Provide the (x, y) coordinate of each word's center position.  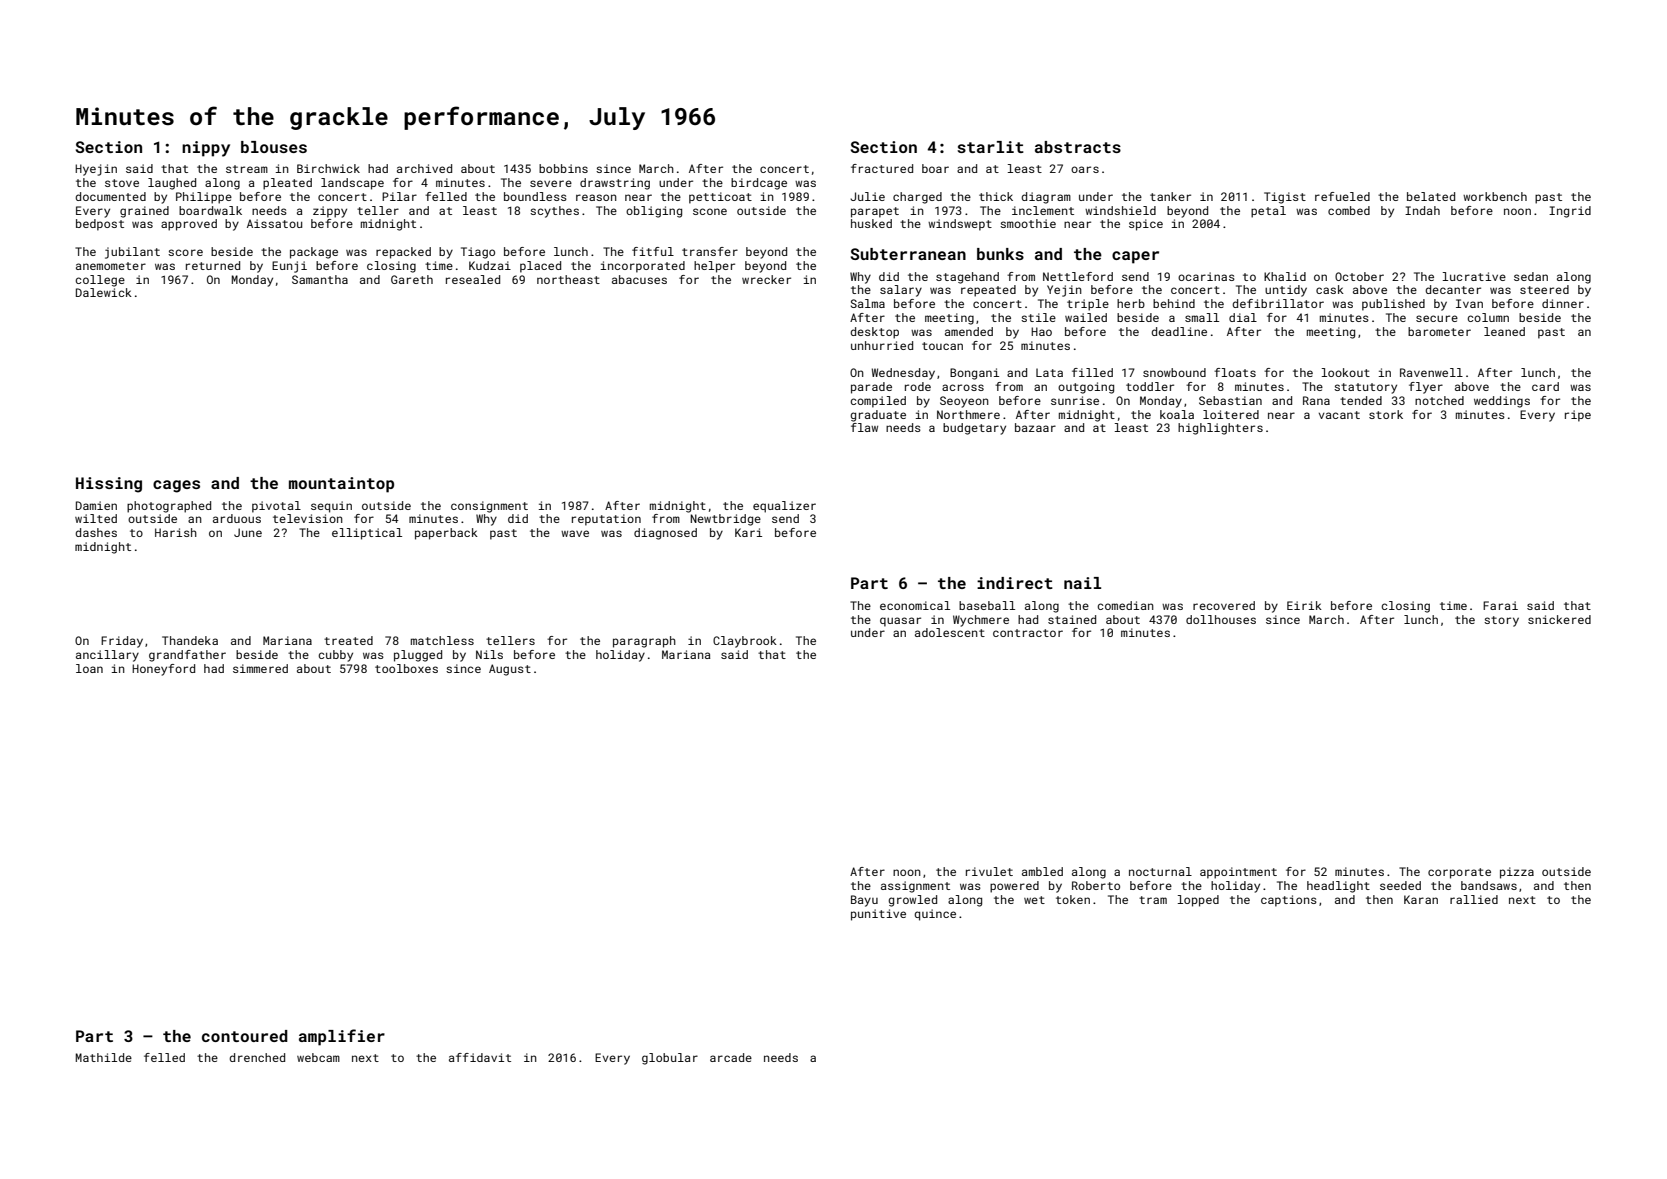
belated (1431, 196)
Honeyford (163, 670)
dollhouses (1221, 619)
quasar (900, 622)
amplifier (342, 1037)
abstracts (1078, 147)
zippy (330, 212)
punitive (878, 915)
